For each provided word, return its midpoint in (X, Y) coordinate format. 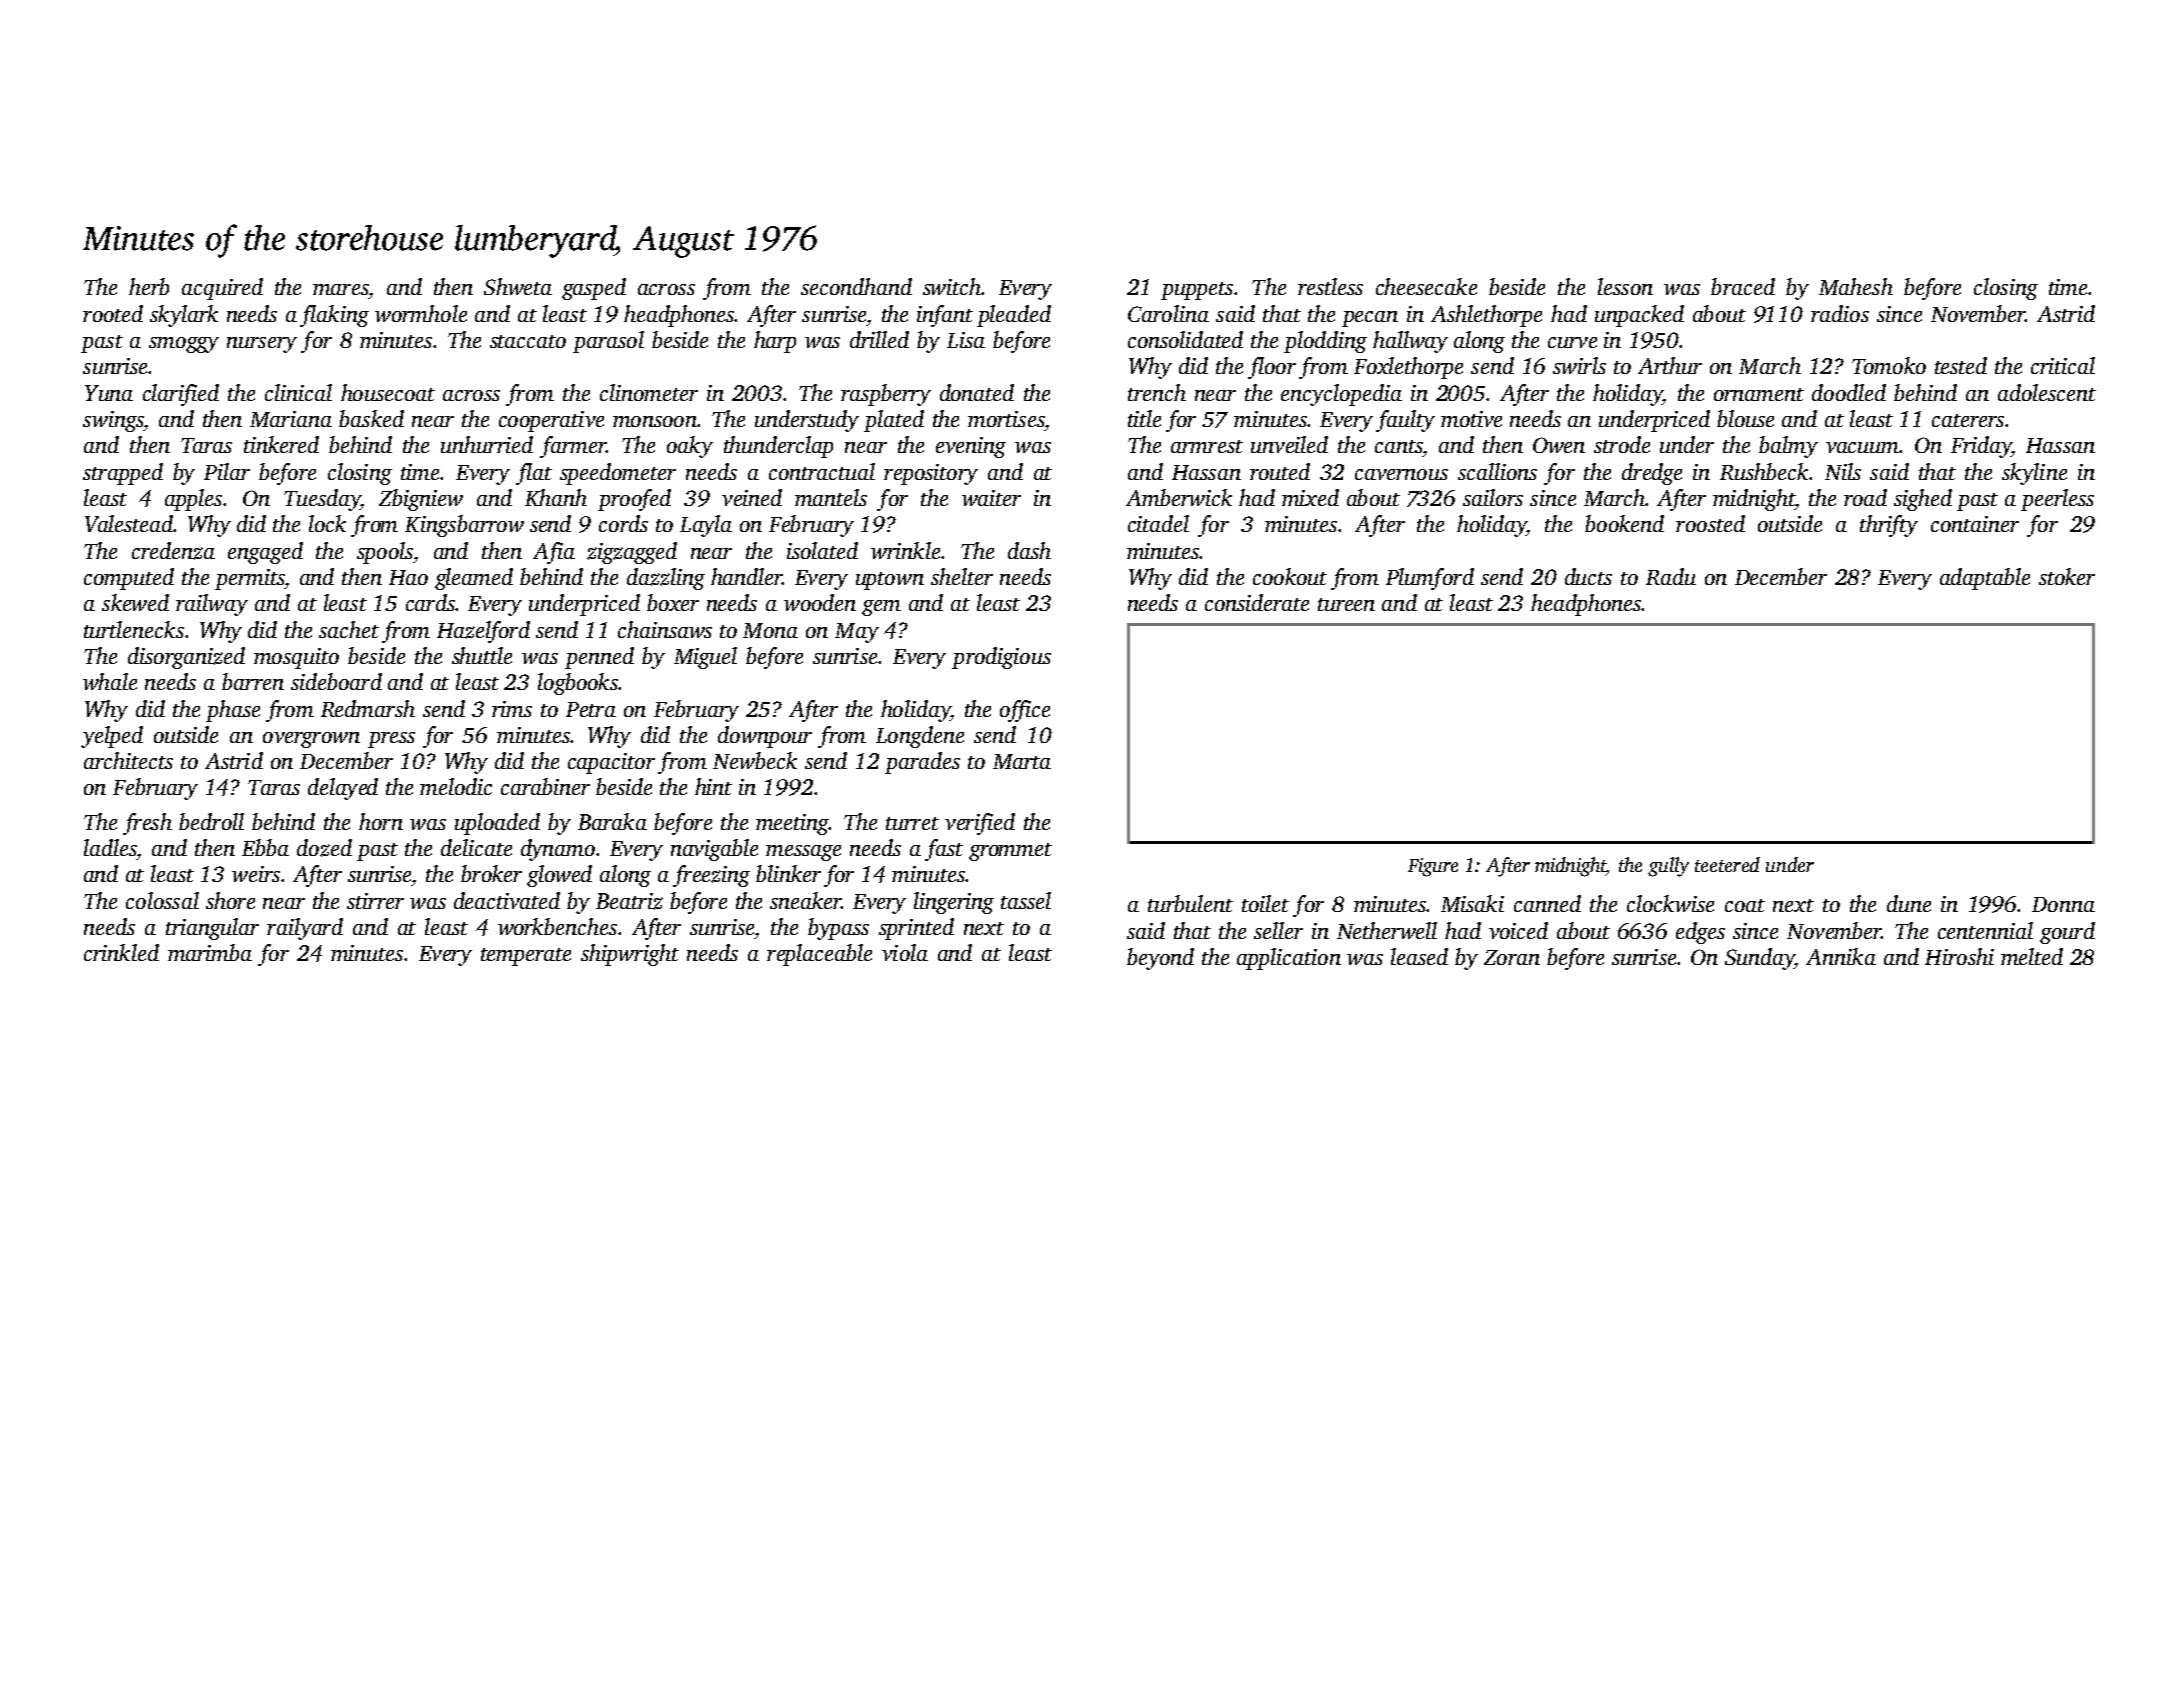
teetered (1727, 864)
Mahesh (1856, 286)
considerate (1257, 602)
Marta (1022, 761)
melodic (456, 786)
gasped (594, 289)
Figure (1433, 867)
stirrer (375, 901)
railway (212, 605)
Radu (1671, 576)
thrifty (1889, 526)
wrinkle (905, 550)
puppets (1197, 291)
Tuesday (322, 500)
